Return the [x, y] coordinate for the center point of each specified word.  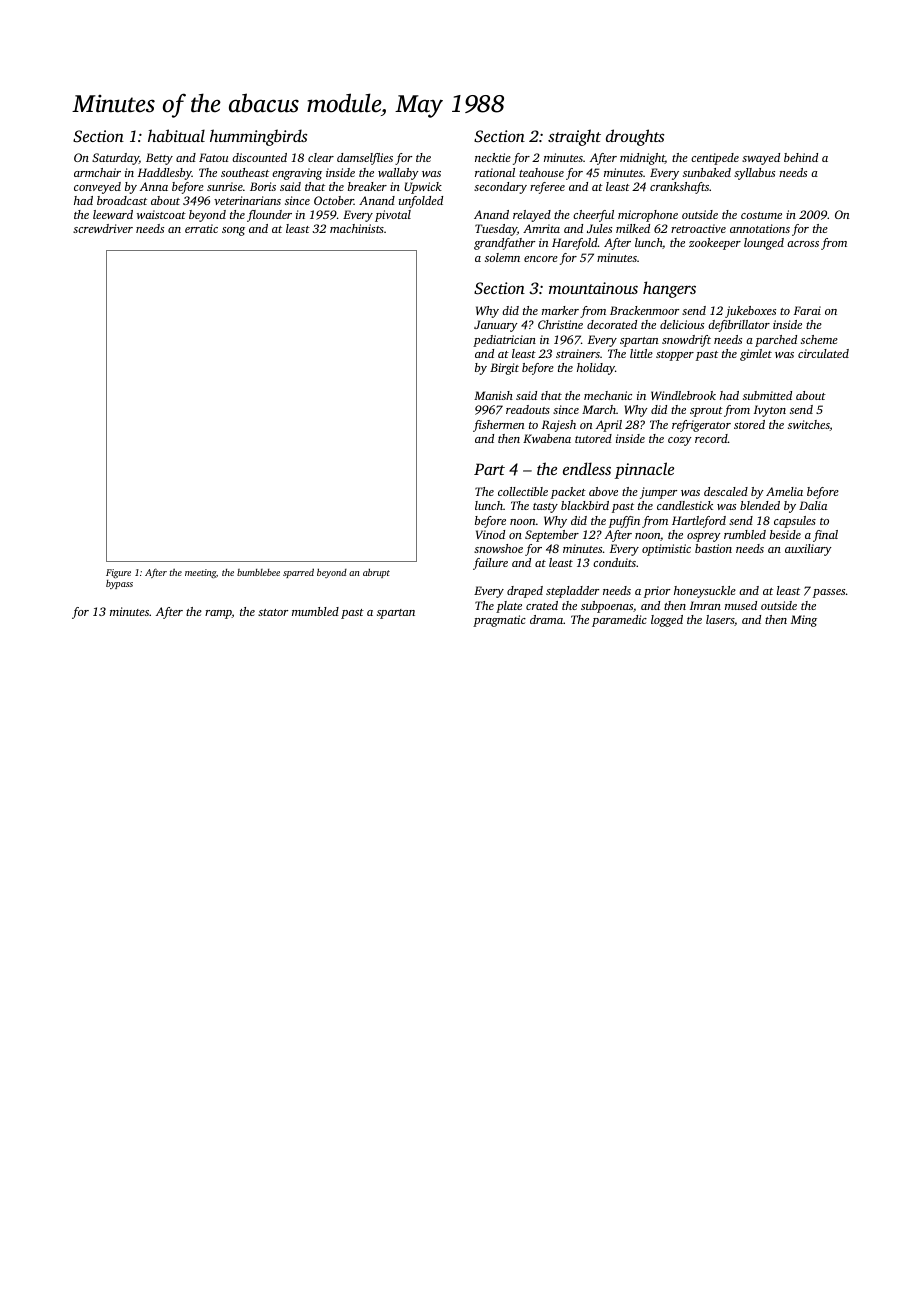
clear [321, 157]
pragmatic [499, 621]
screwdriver [103, 228]
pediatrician [504, 341]
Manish [493, 395]
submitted [767, 395]
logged [667, 621]
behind [801, 157]
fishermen [498, 426]
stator [273, 612]
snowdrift [686, 341]
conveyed [97, 188]
